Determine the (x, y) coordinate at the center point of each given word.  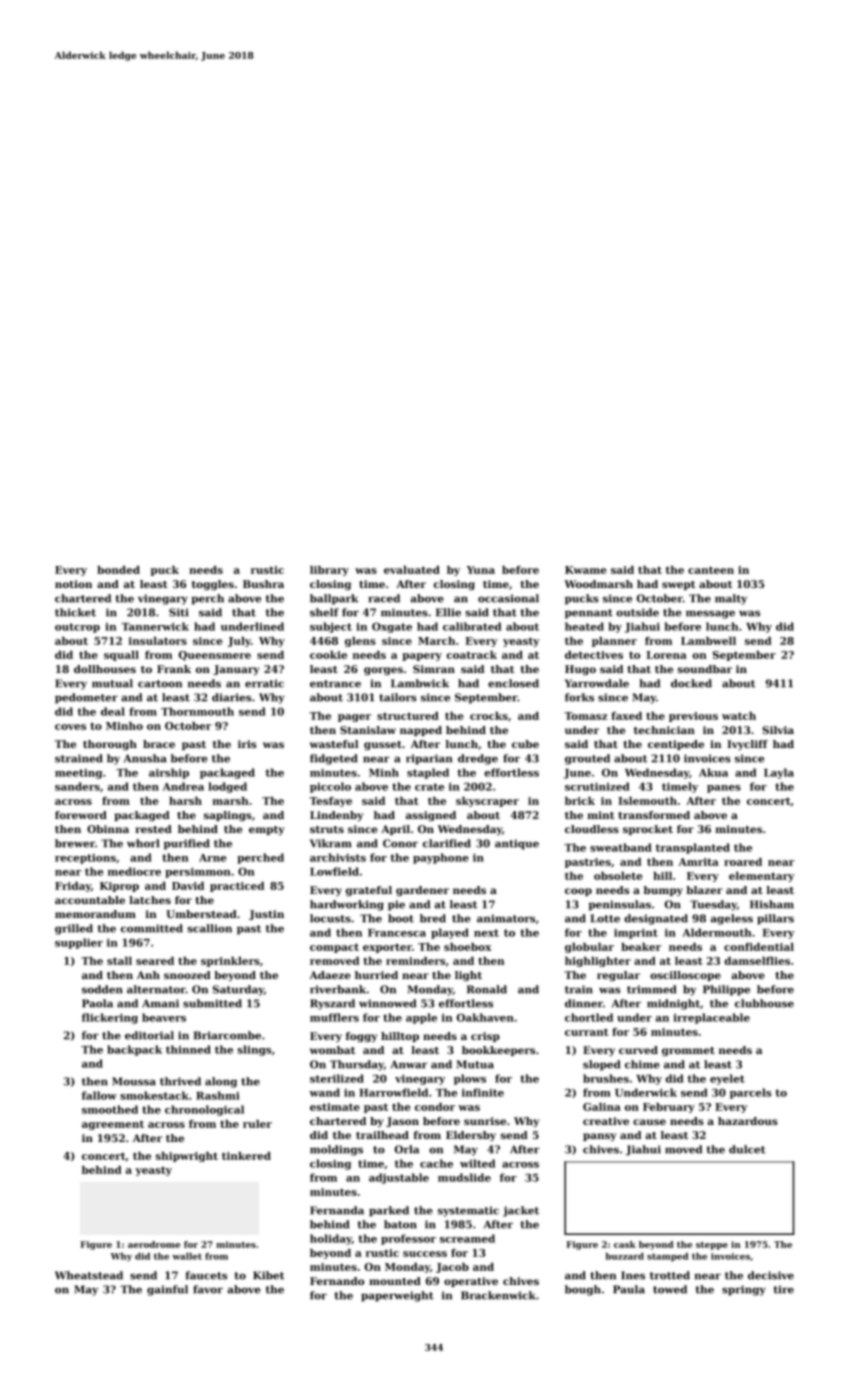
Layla (779, 773)
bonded (118, 570)
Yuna (481, 570)
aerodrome (154, 1244)
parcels (750, 1093)
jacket (521, 1211)
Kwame (586, 570)
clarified (447, 843)
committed (152, 928)
